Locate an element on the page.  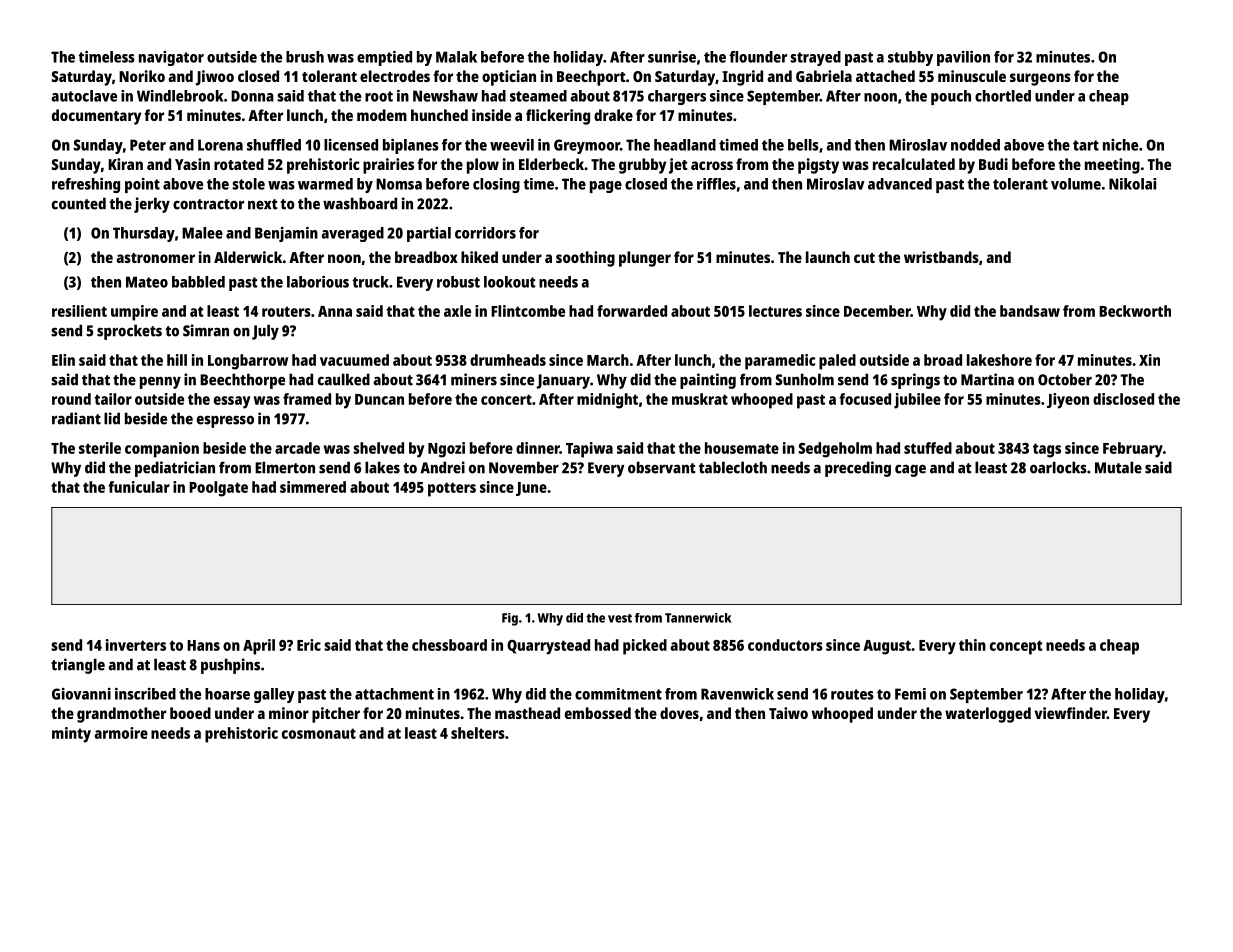
brush is located at coordinates (305, 57).
